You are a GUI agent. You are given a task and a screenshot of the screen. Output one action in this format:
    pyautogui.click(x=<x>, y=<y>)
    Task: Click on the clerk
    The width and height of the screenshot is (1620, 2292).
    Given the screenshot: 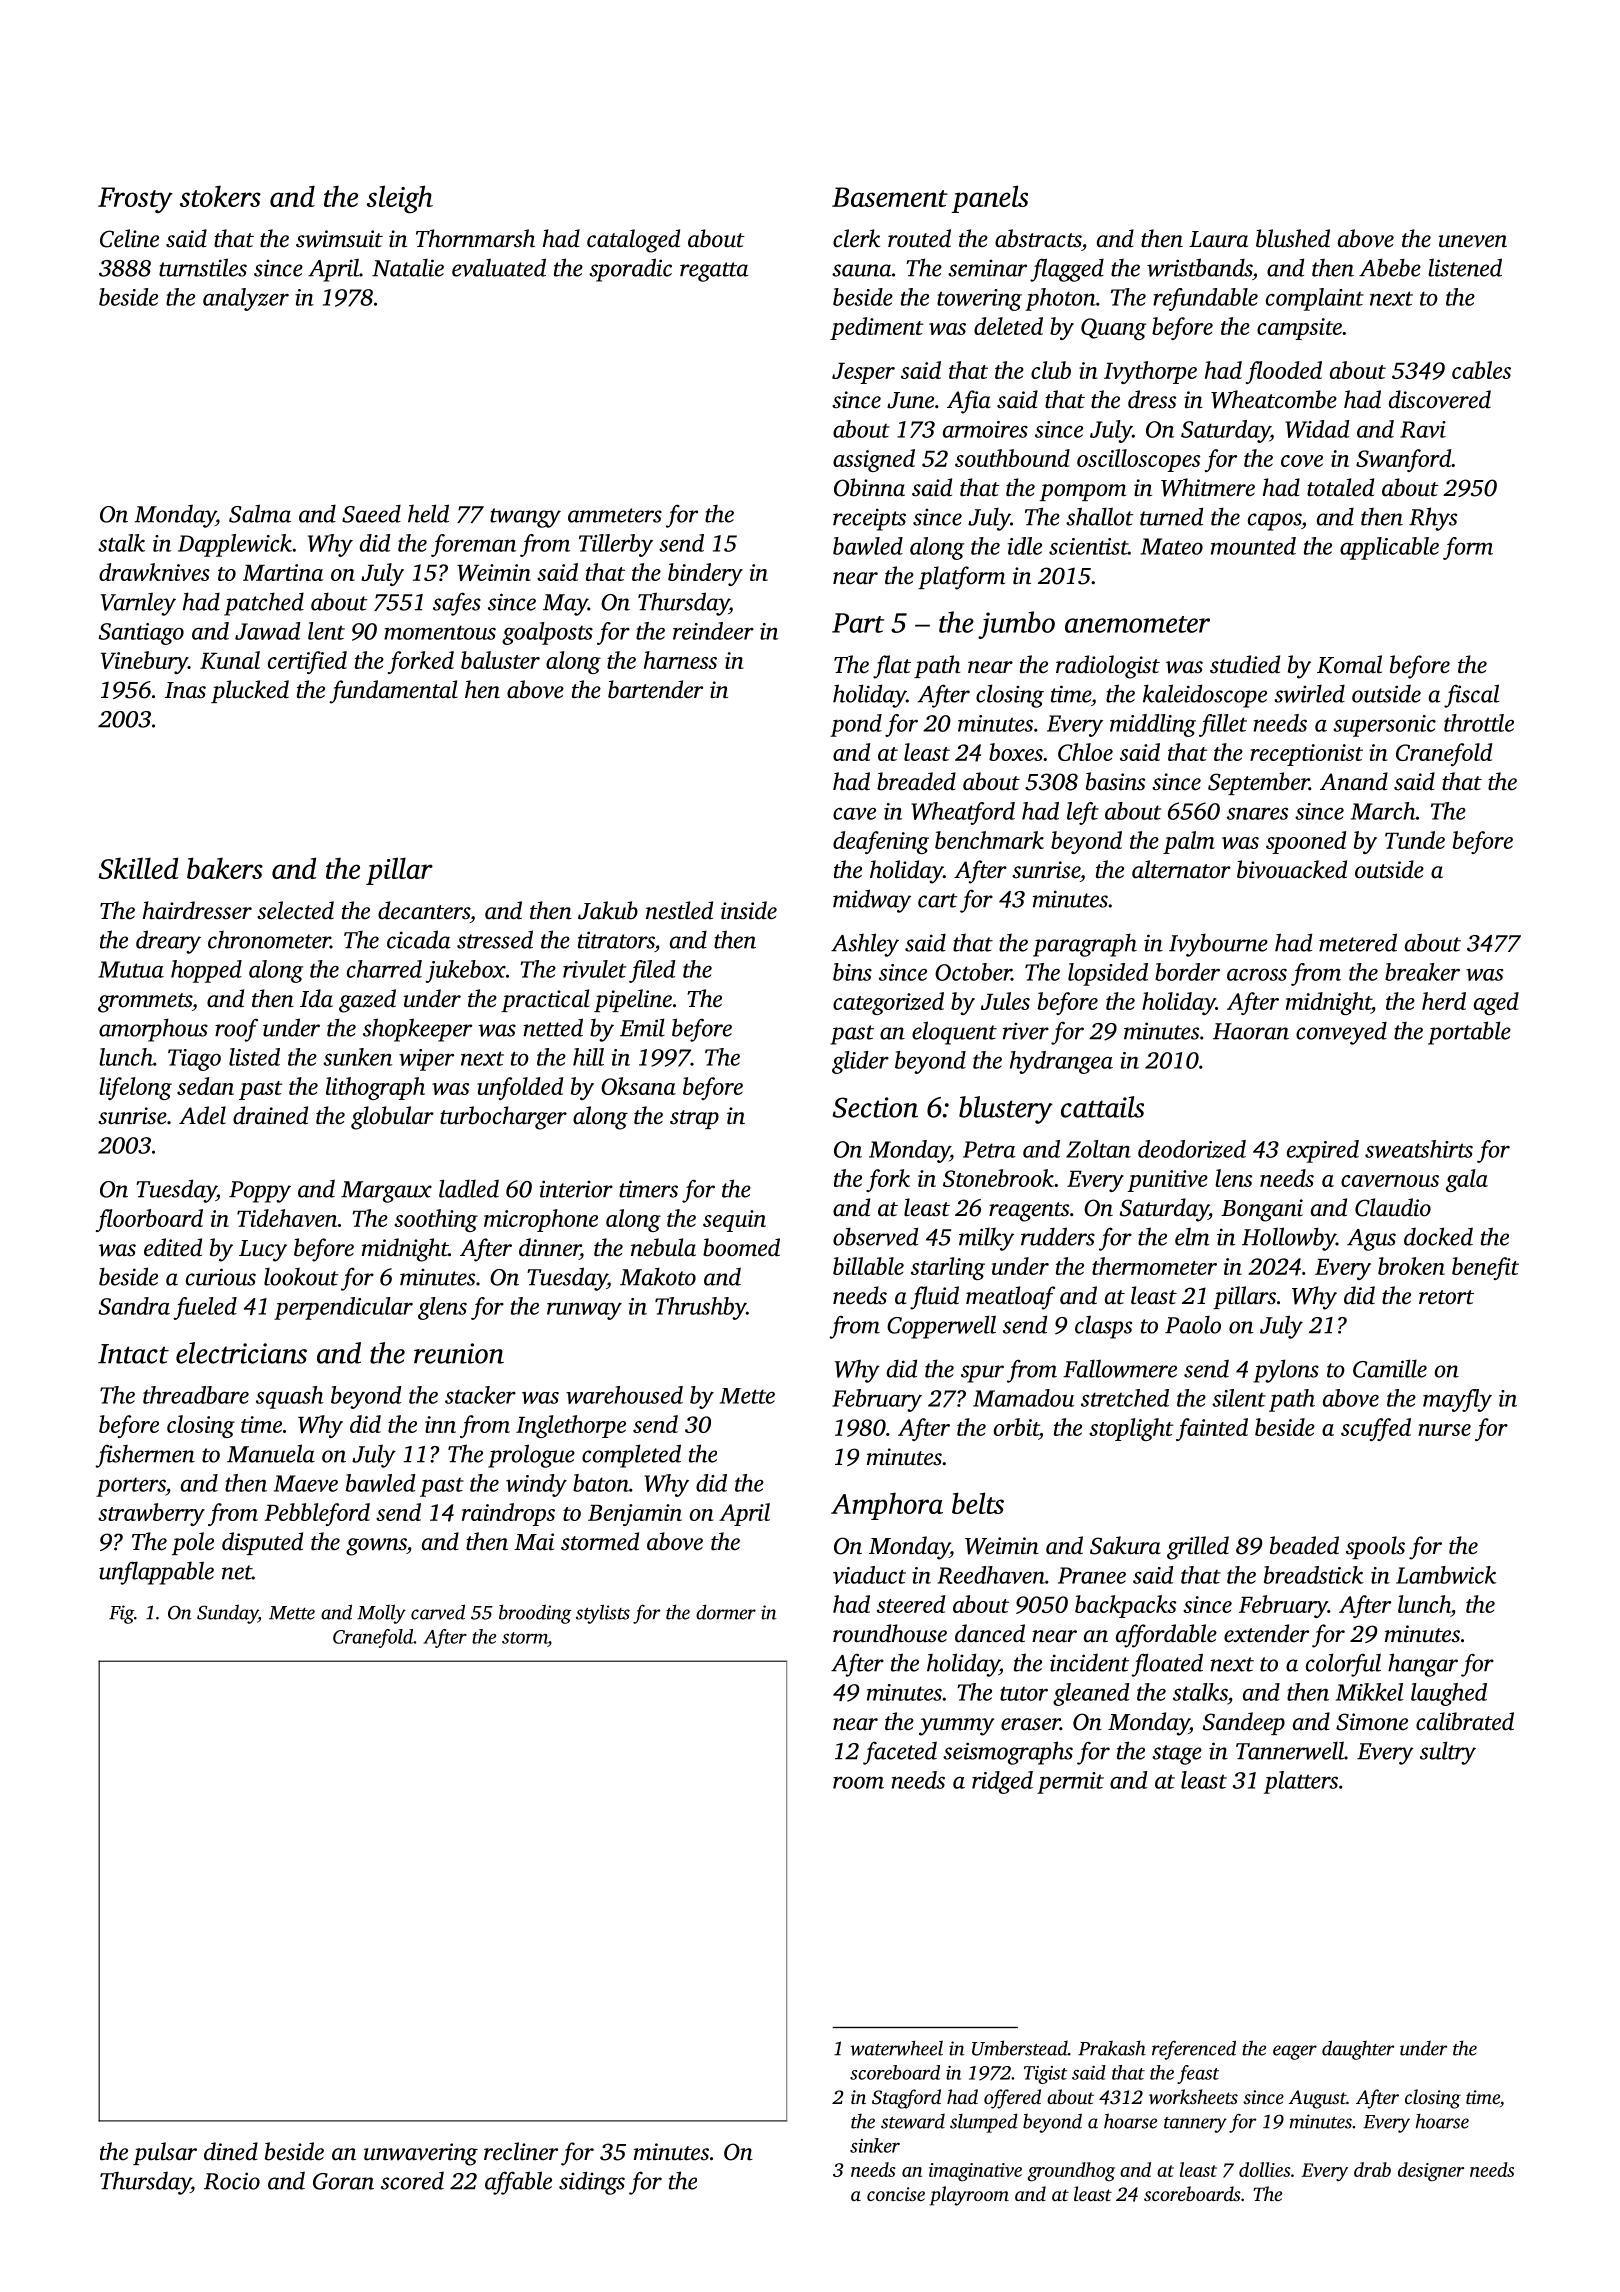 What is the action you would take?
    pyautogui.click(x=856, y=238)
